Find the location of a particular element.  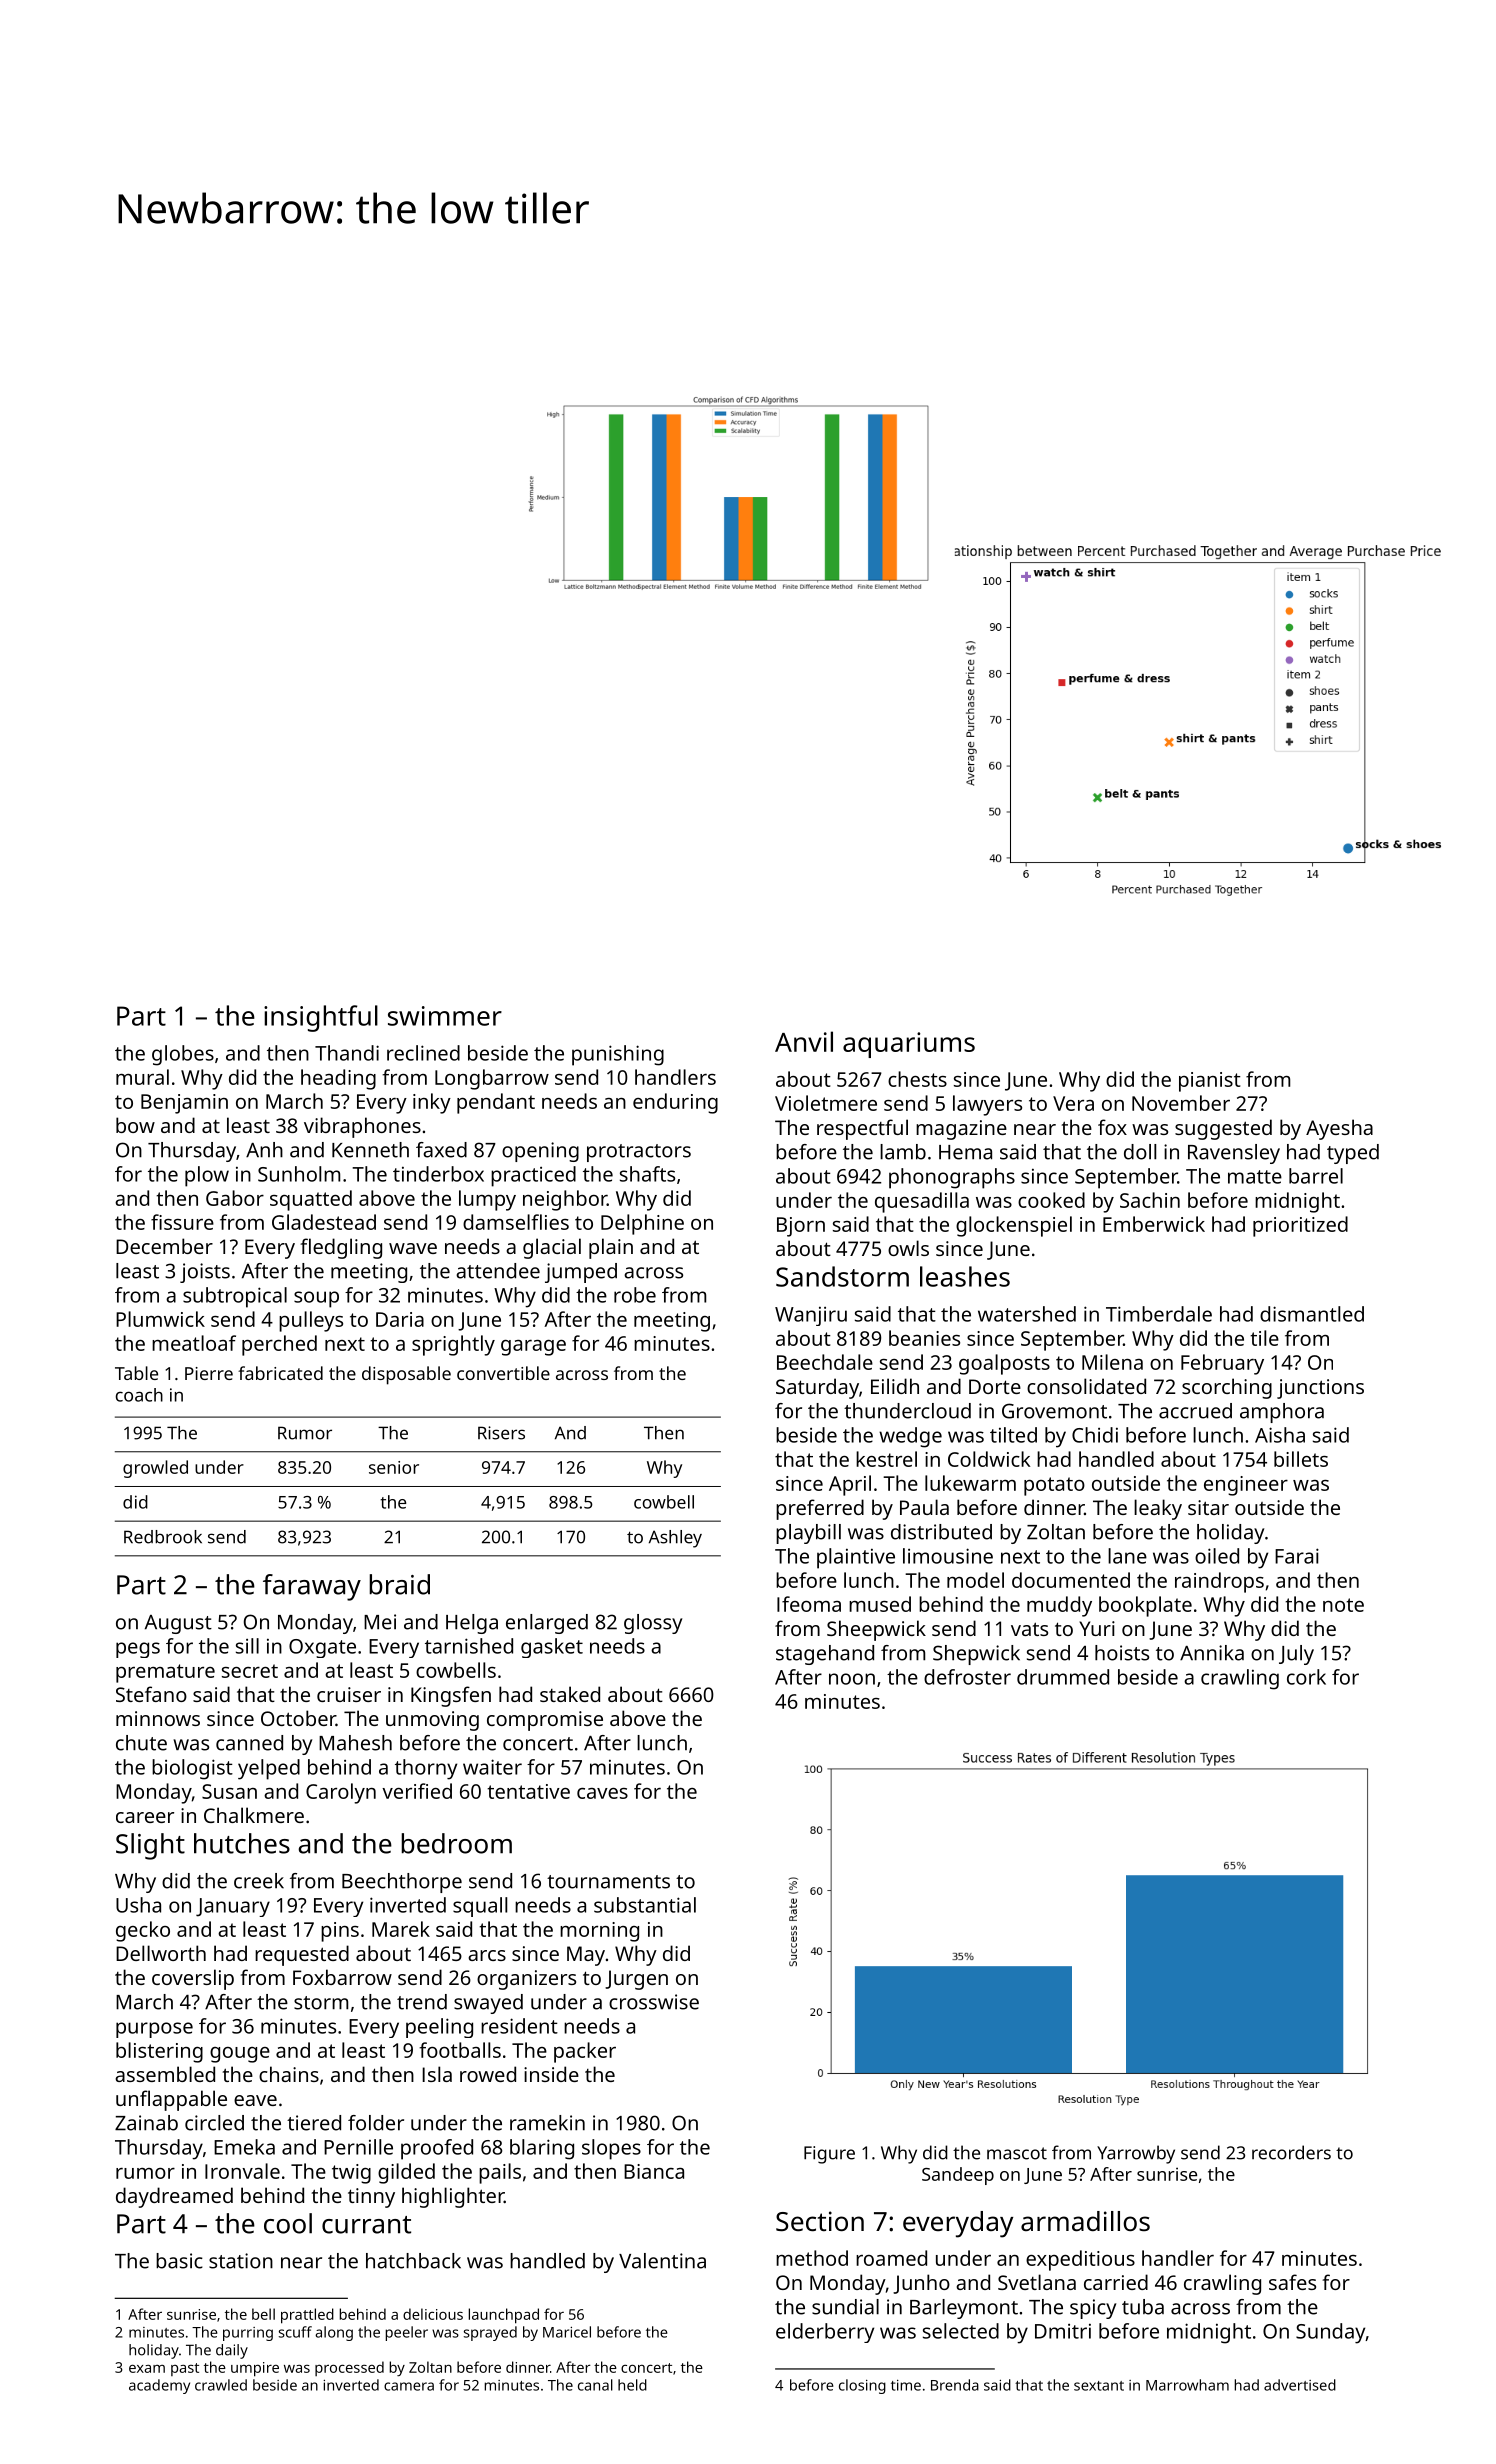

cork is located at coordinates (1306, 1677).
